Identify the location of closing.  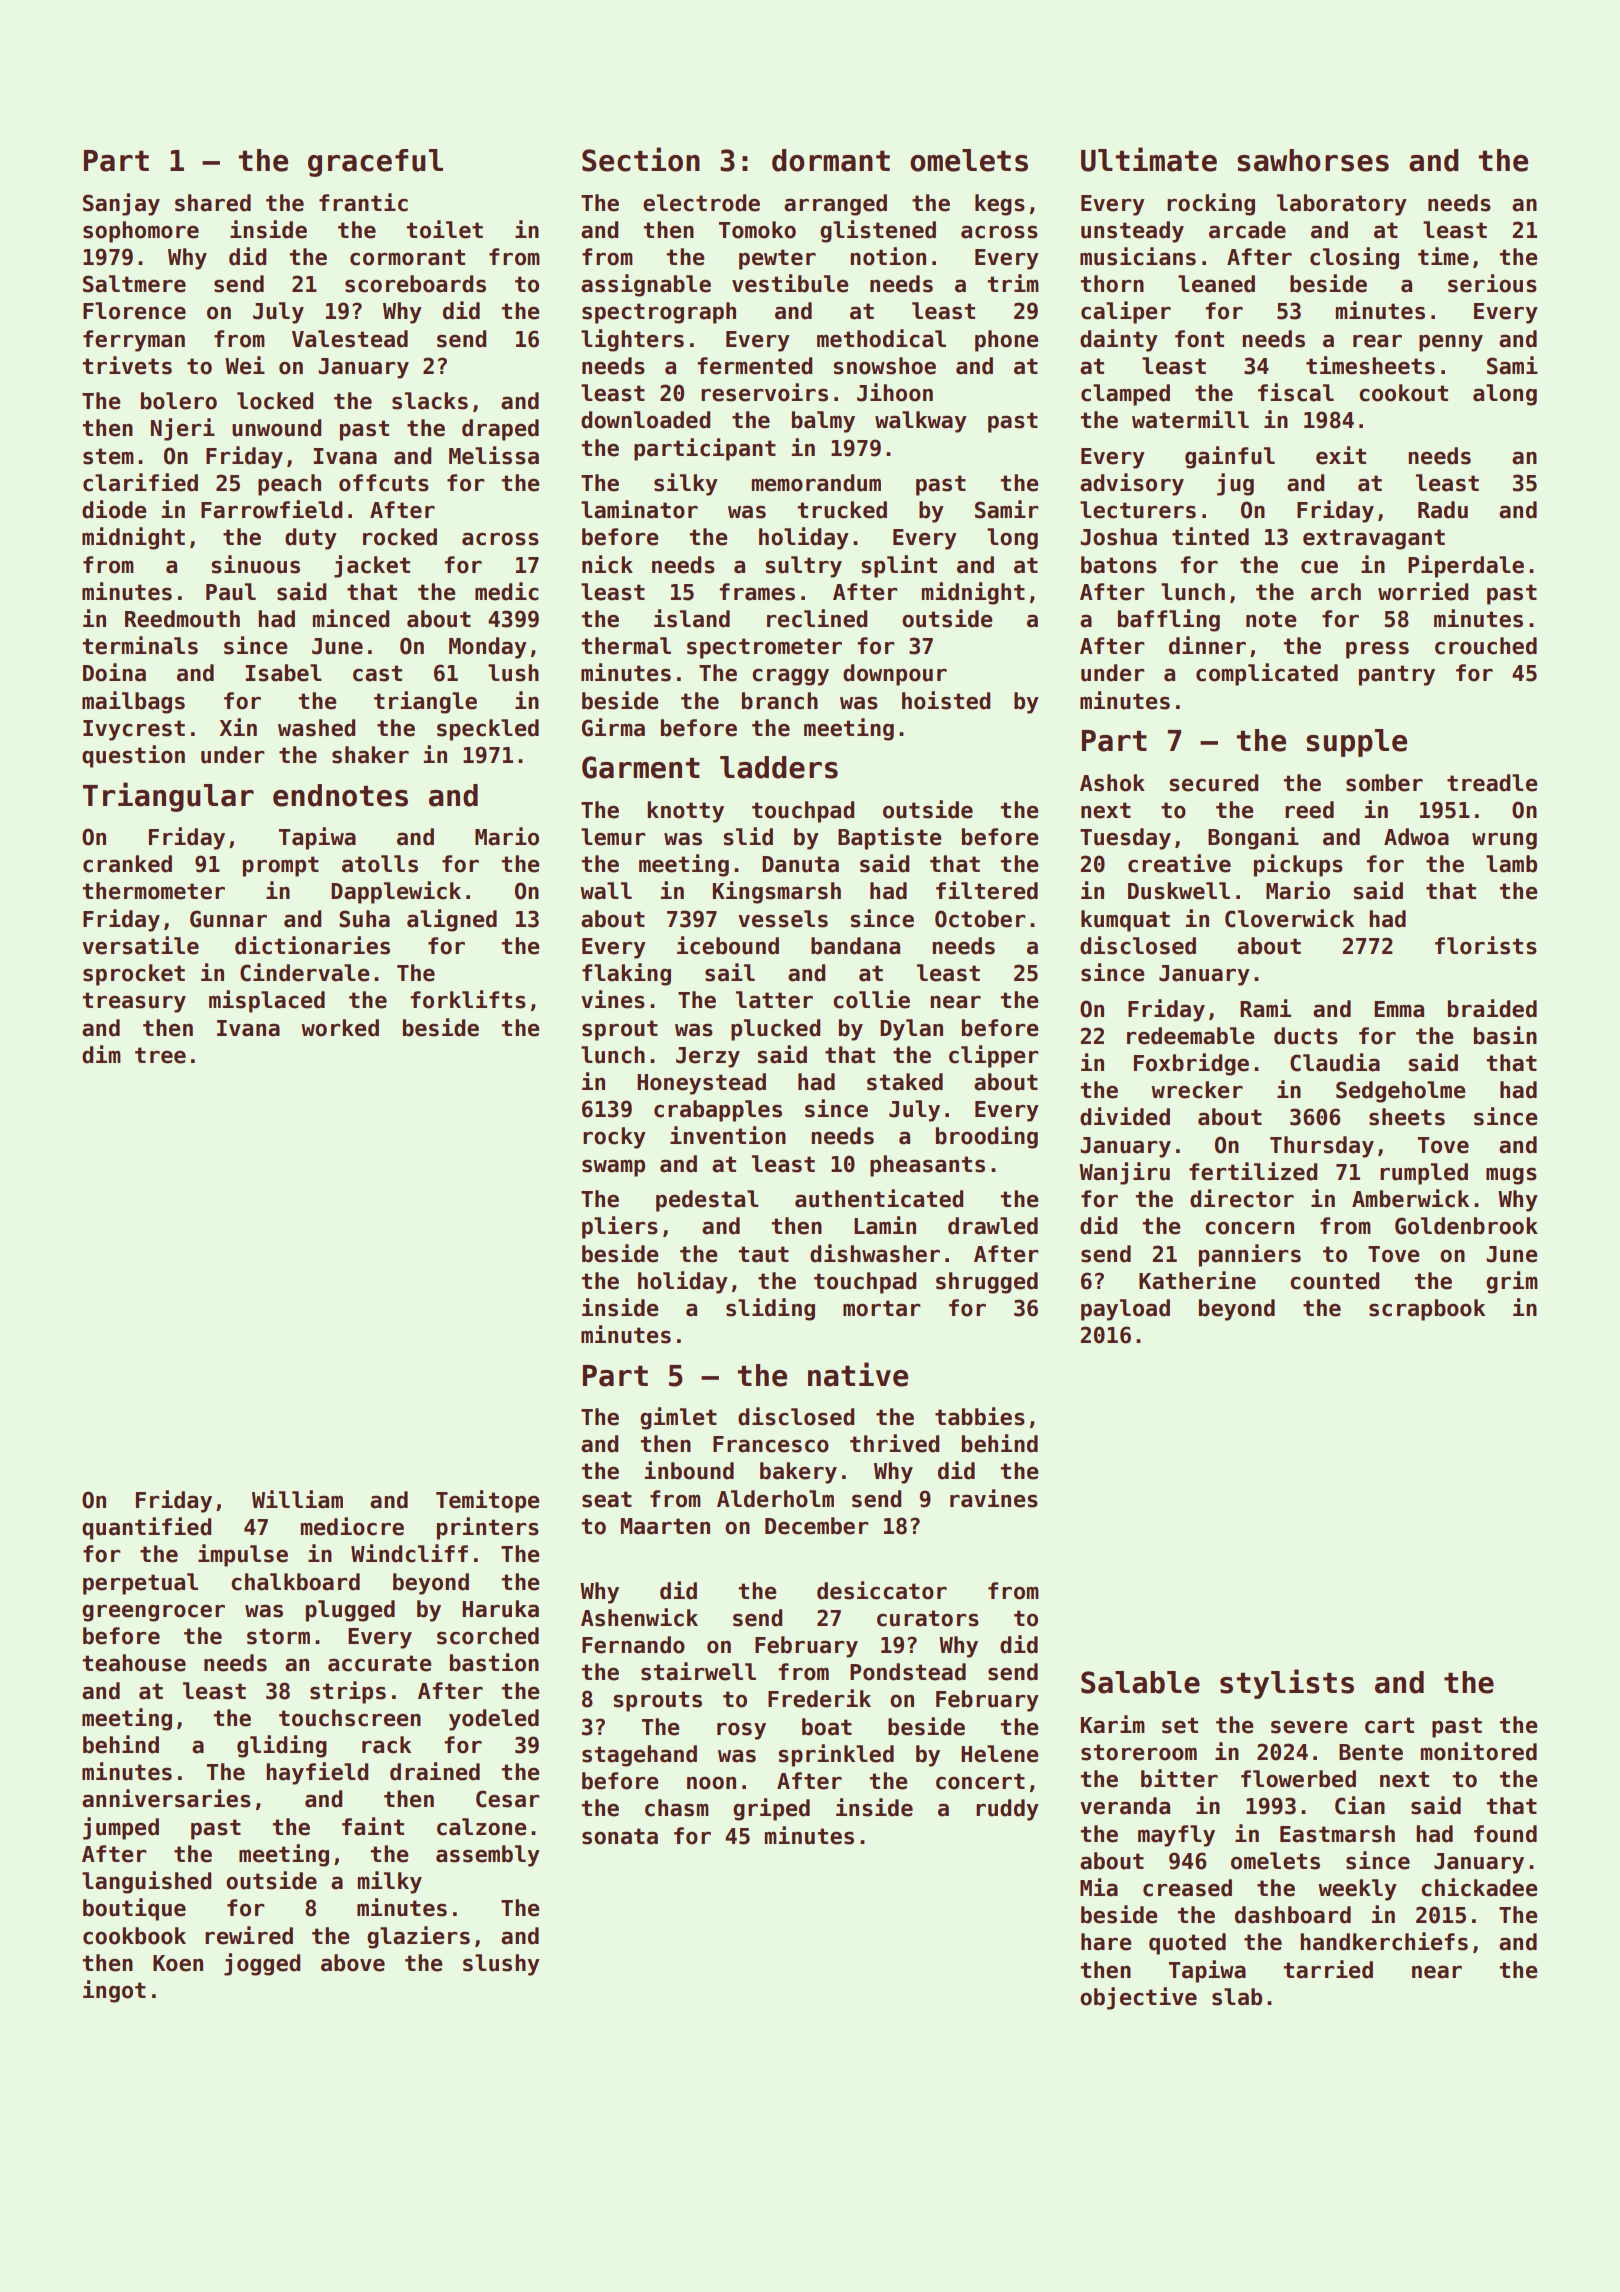
(1354, 258).
